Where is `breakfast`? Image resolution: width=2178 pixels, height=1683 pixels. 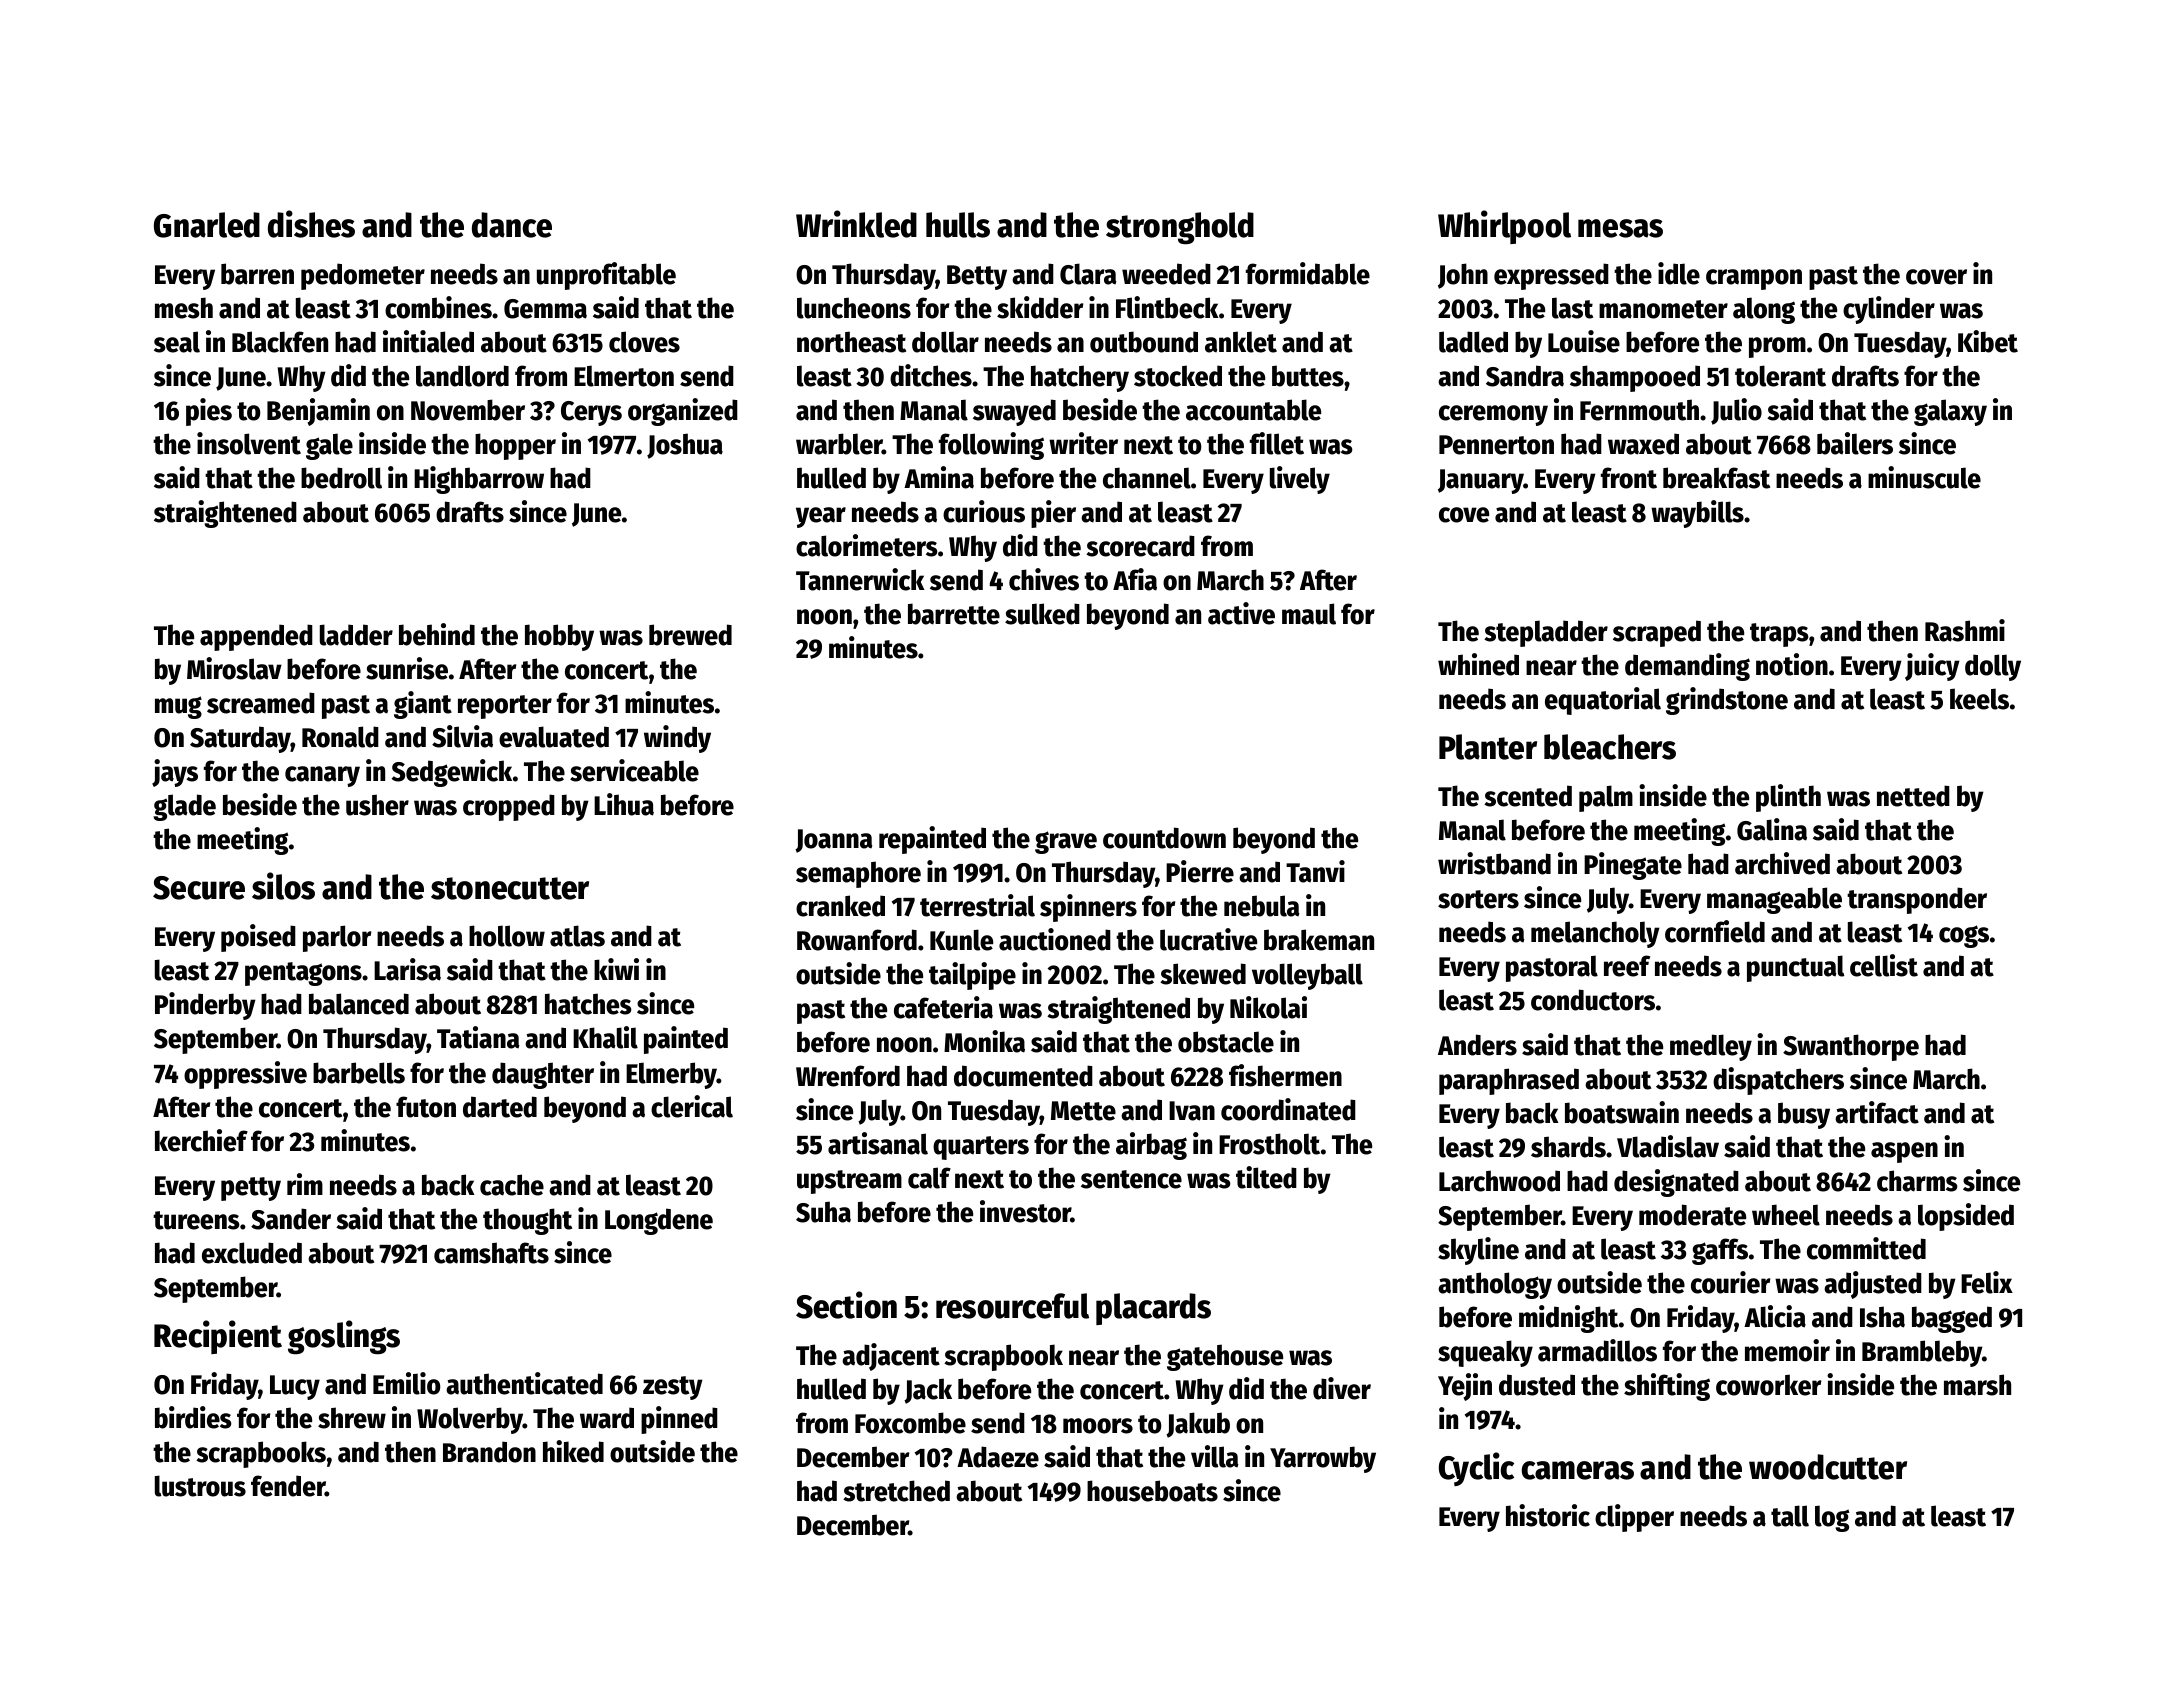
breakfast is located at coordinates (1716, 478).
